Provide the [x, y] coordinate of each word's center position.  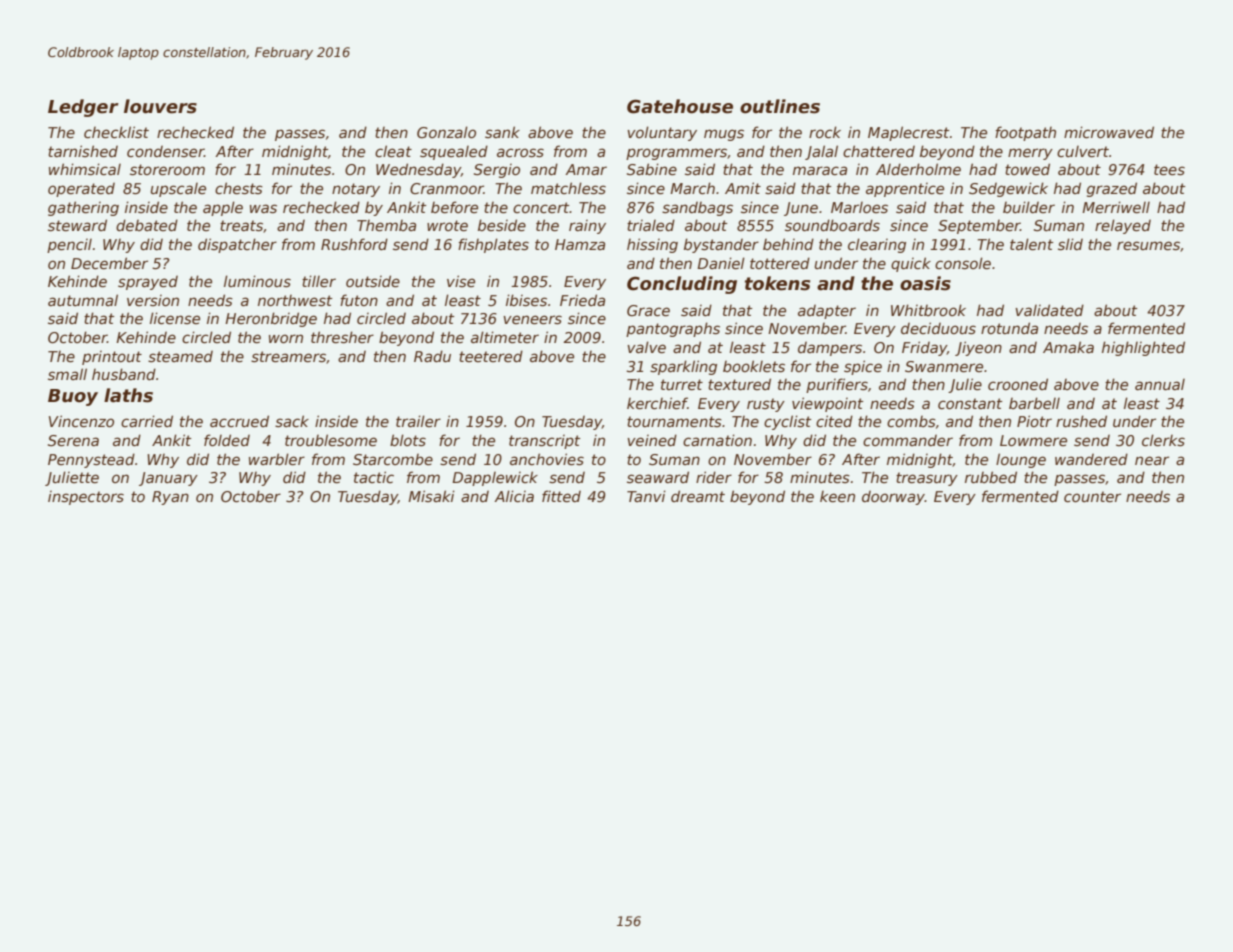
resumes [1148, 245]
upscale [178, 190]
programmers [676, 154]
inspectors [86, 498]
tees [1169, 169]
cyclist [788, 422]
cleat [393, 151]
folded [227, 440]
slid [1070, 244]
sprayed [148, 282]
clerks [1163, 440]
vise [461, 281]
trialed [651, 225]
